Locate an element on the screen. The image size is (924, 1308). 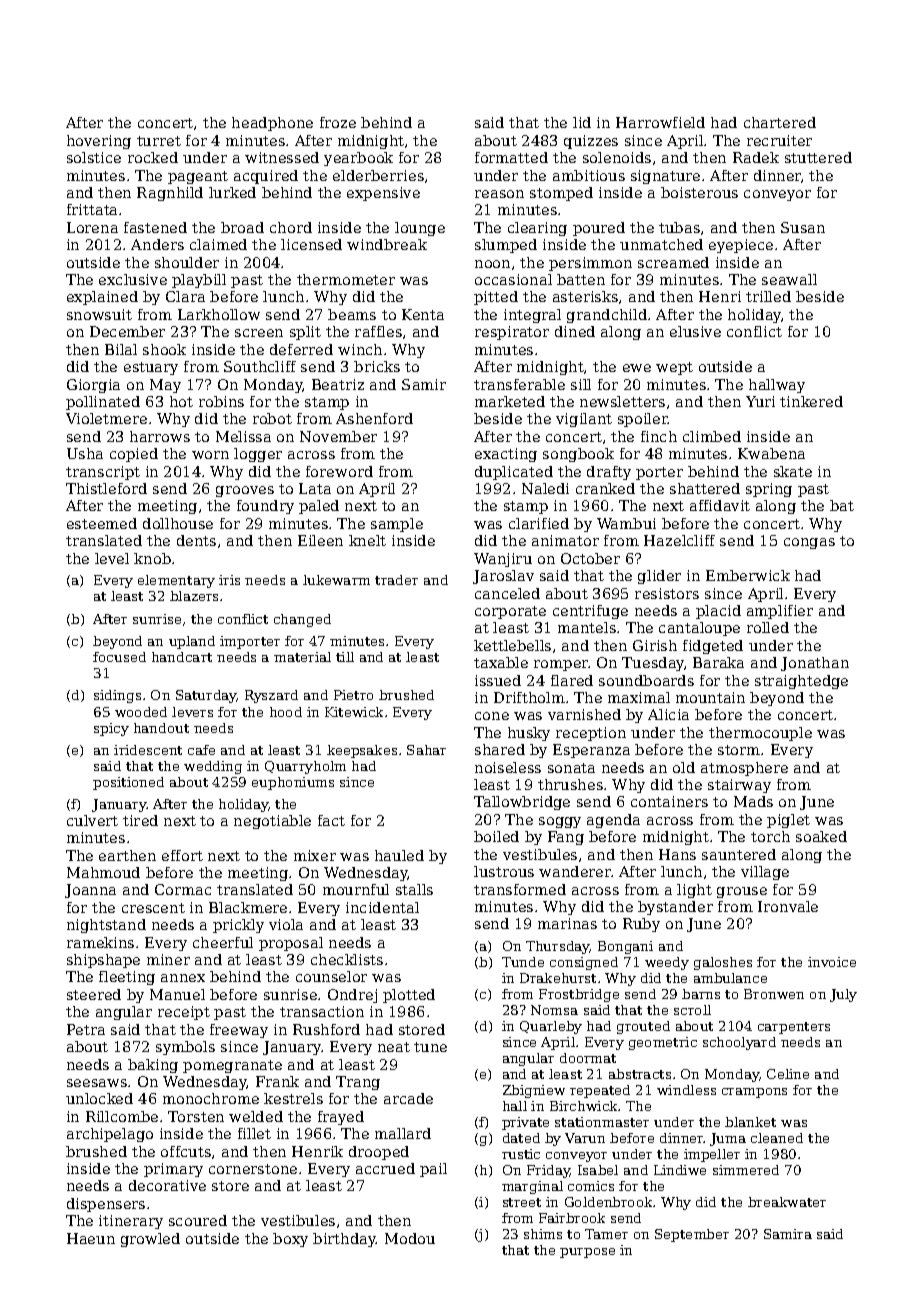
elusive is located at coordinates (695, 331).
